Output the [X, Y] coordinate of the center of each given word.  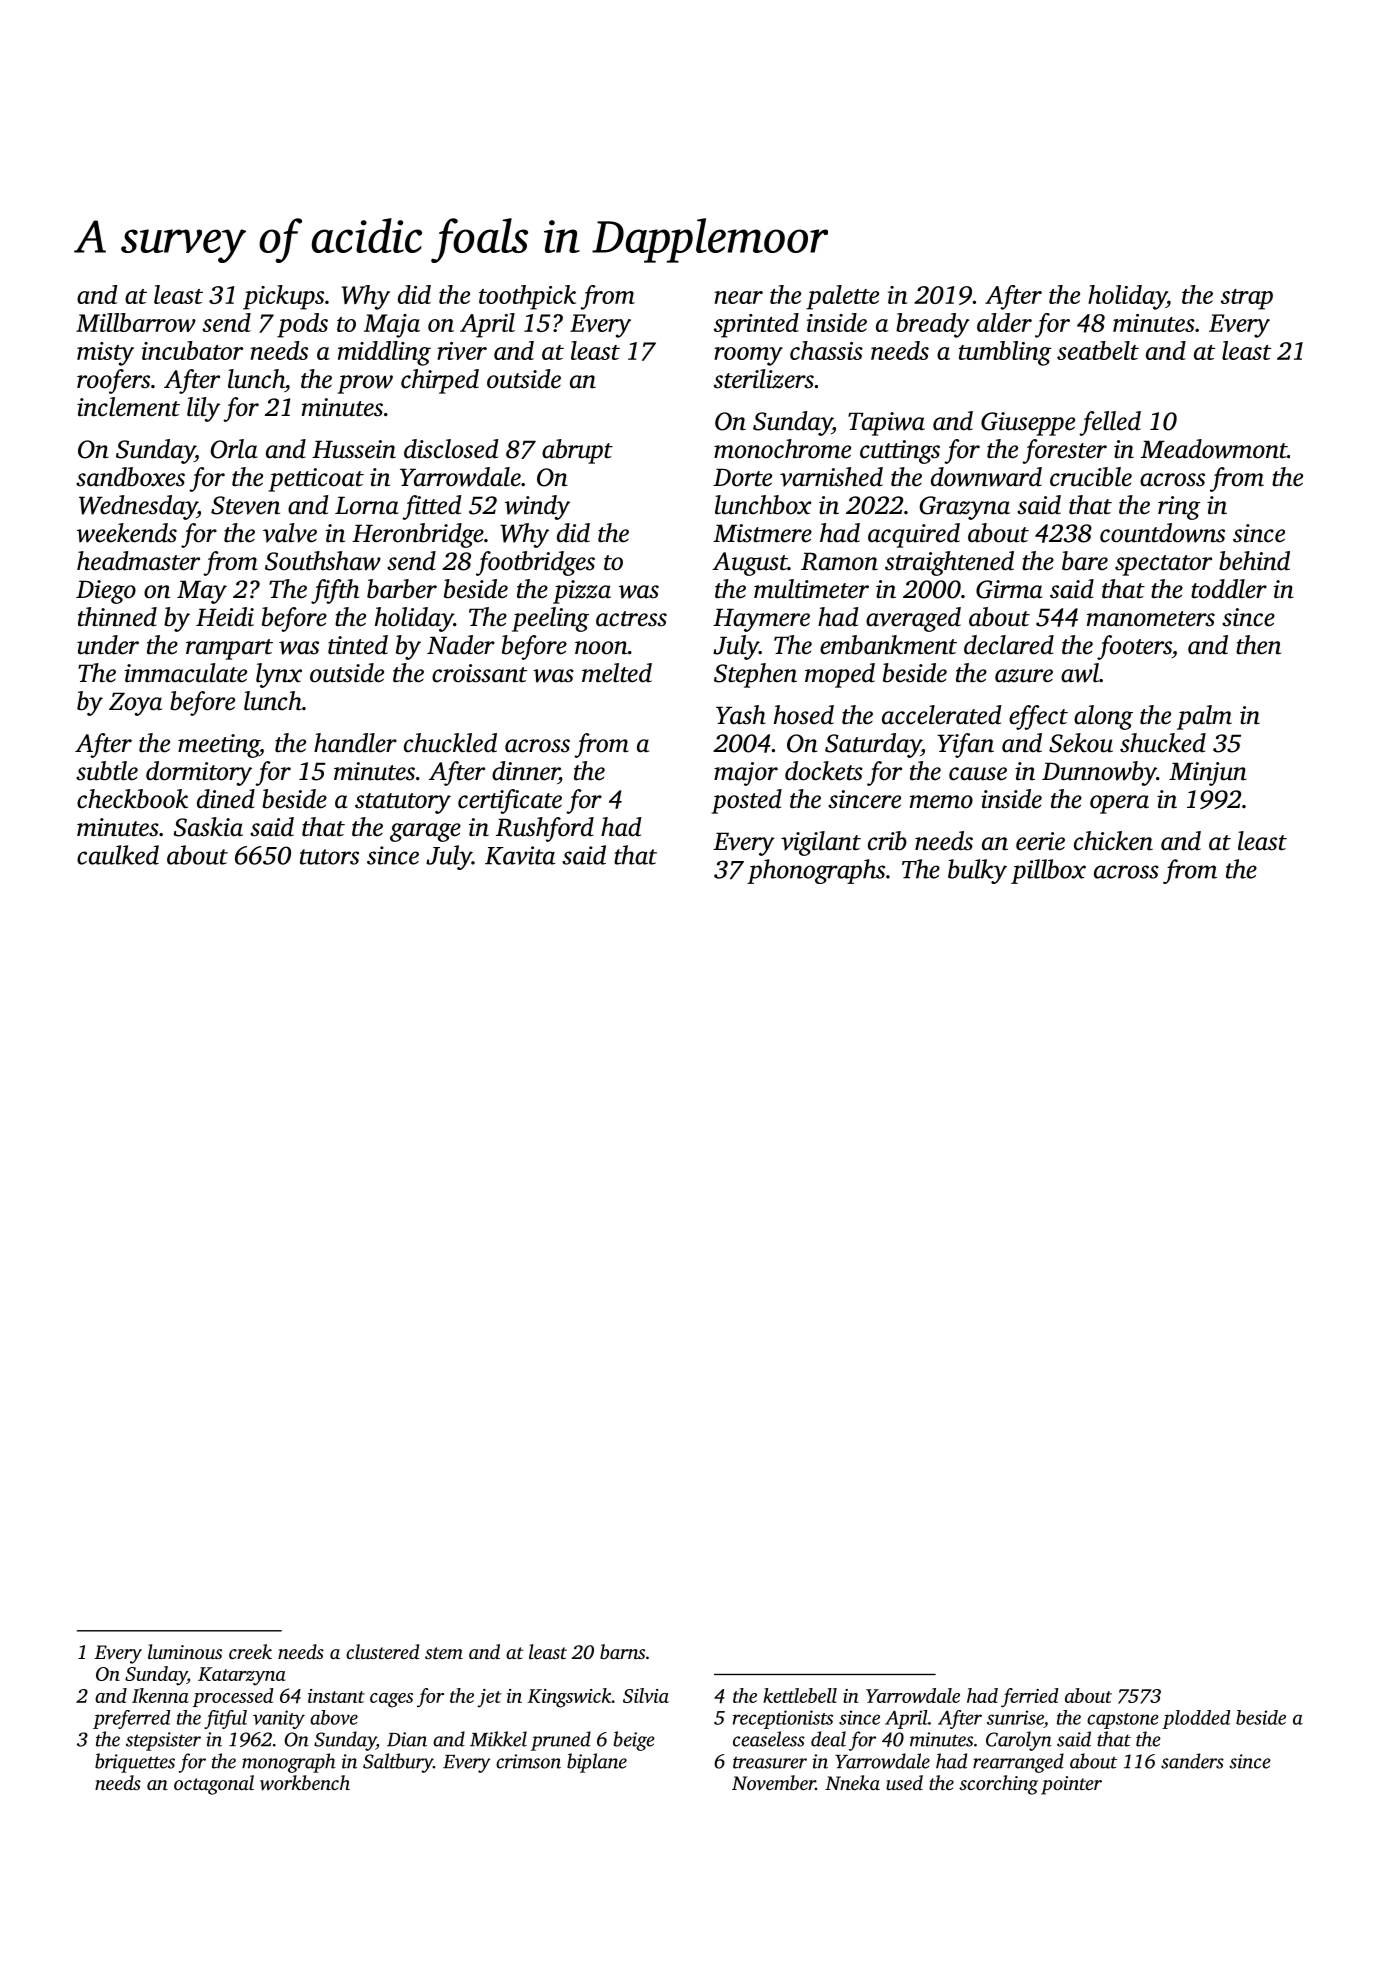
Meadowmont [1214, 449]
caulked [118, 855]
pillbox [1048, 871]
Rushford [545, 829]
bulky [977, 871]
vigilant [821, 843]
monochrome [782, 449]
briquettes [135, 1763]
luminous [185, 1651]
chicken [1113, 841]
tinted [358, 645]
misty [105, 354]
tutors [329, 857]
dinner [525, 771]
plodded [1196, 1719]
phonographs [816, 871]
